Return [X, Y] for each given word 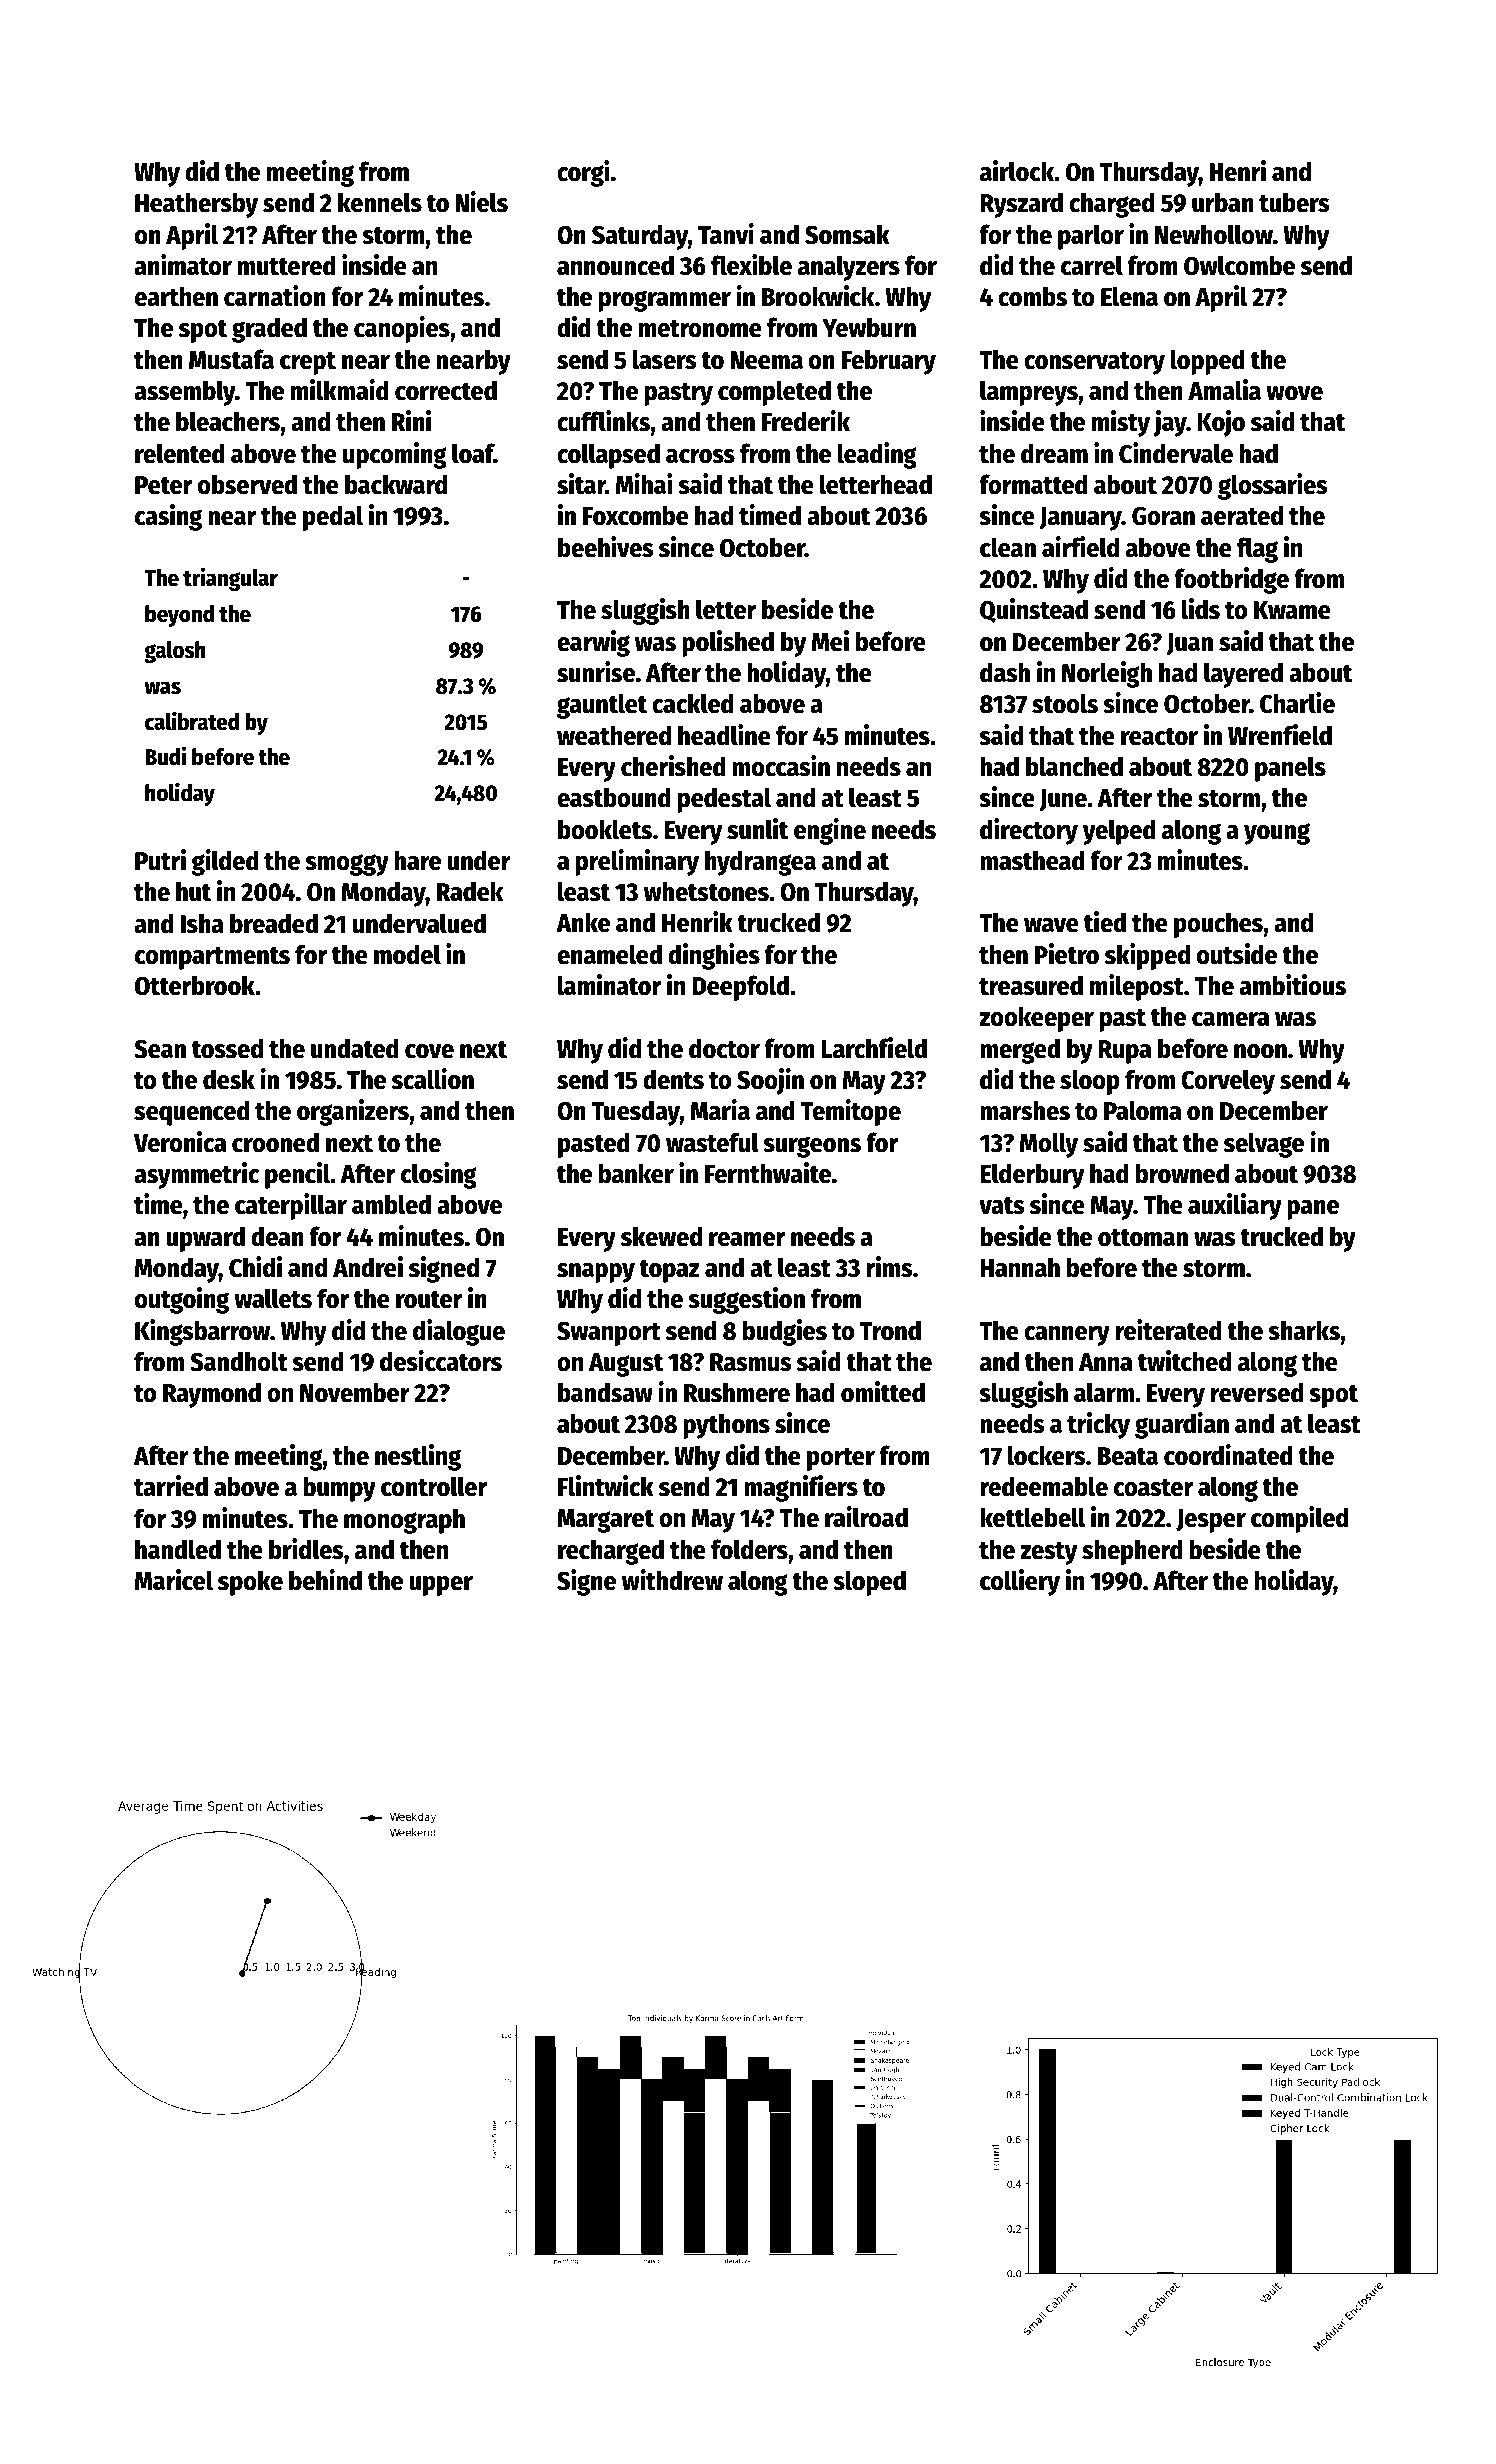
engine [830, 831]
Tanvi [726, 234]
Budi [166, 756]
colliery [1020, 1582]
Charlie [1297, 703]
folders [749, 1549]
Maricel [174, 1580]
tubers [1294, 202]
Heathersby [196, 205]
